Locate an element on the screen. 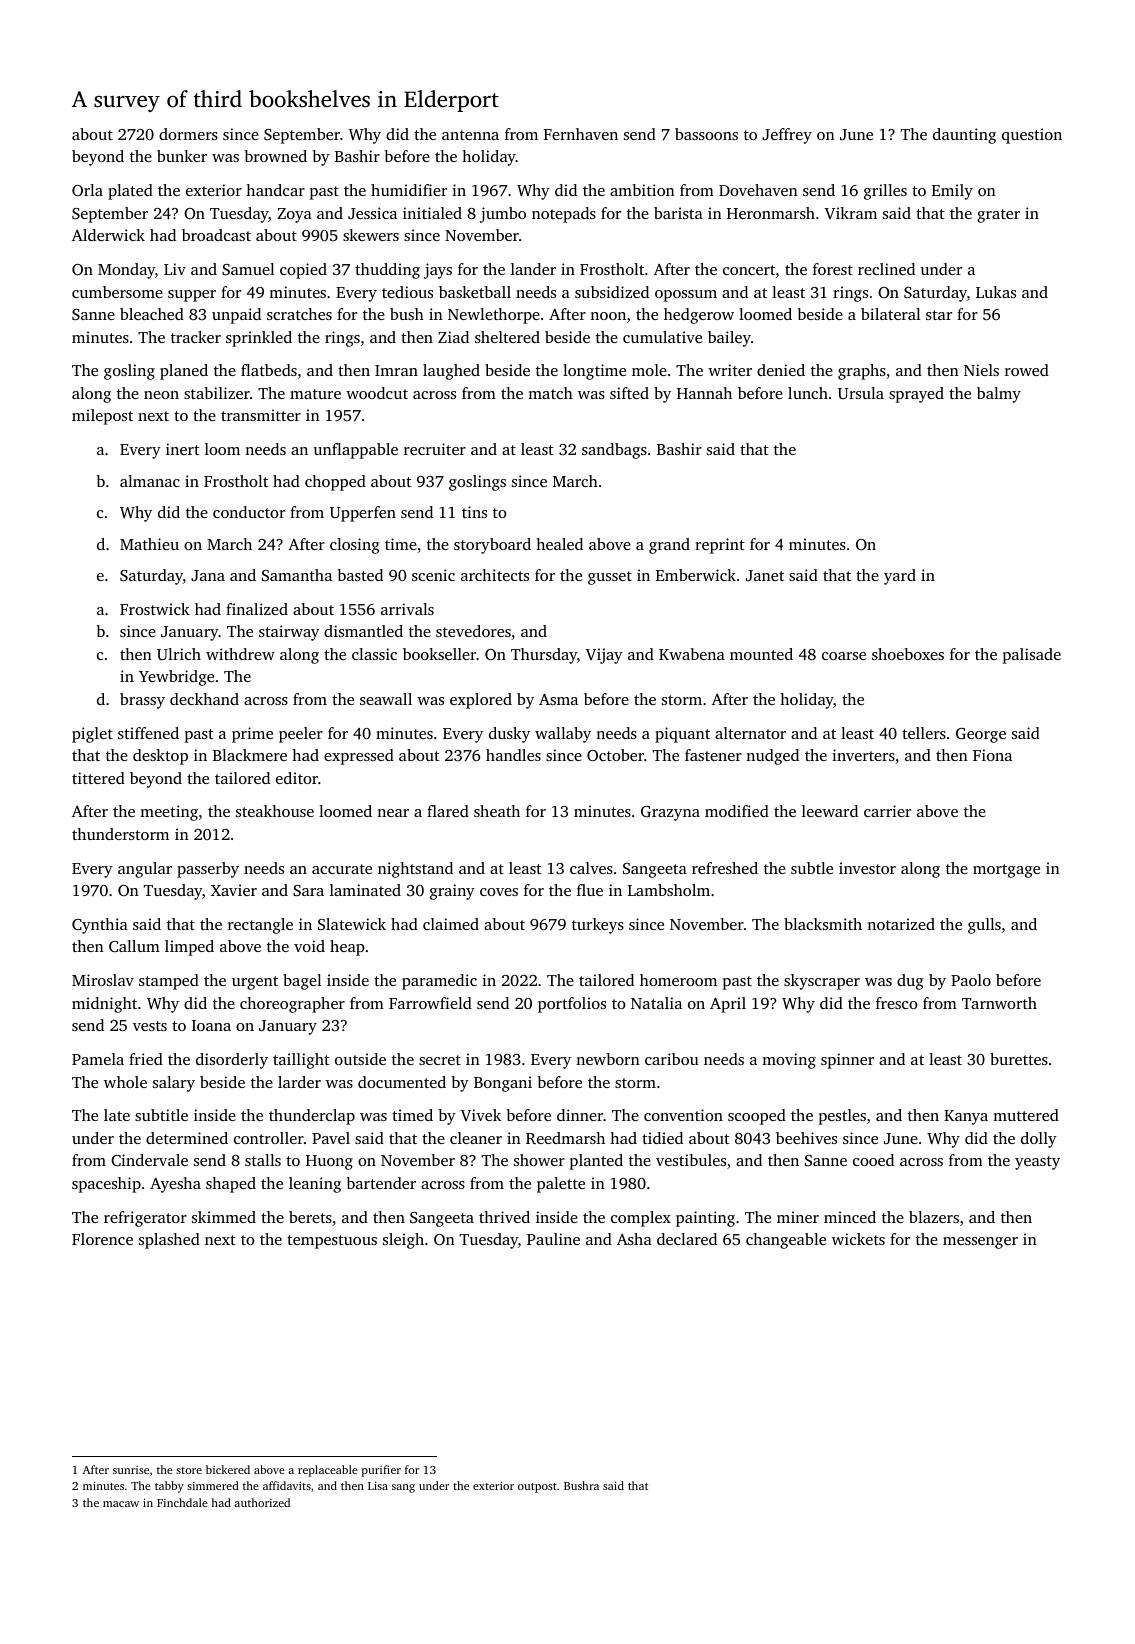  question is located at coordinates (1032, 136).
